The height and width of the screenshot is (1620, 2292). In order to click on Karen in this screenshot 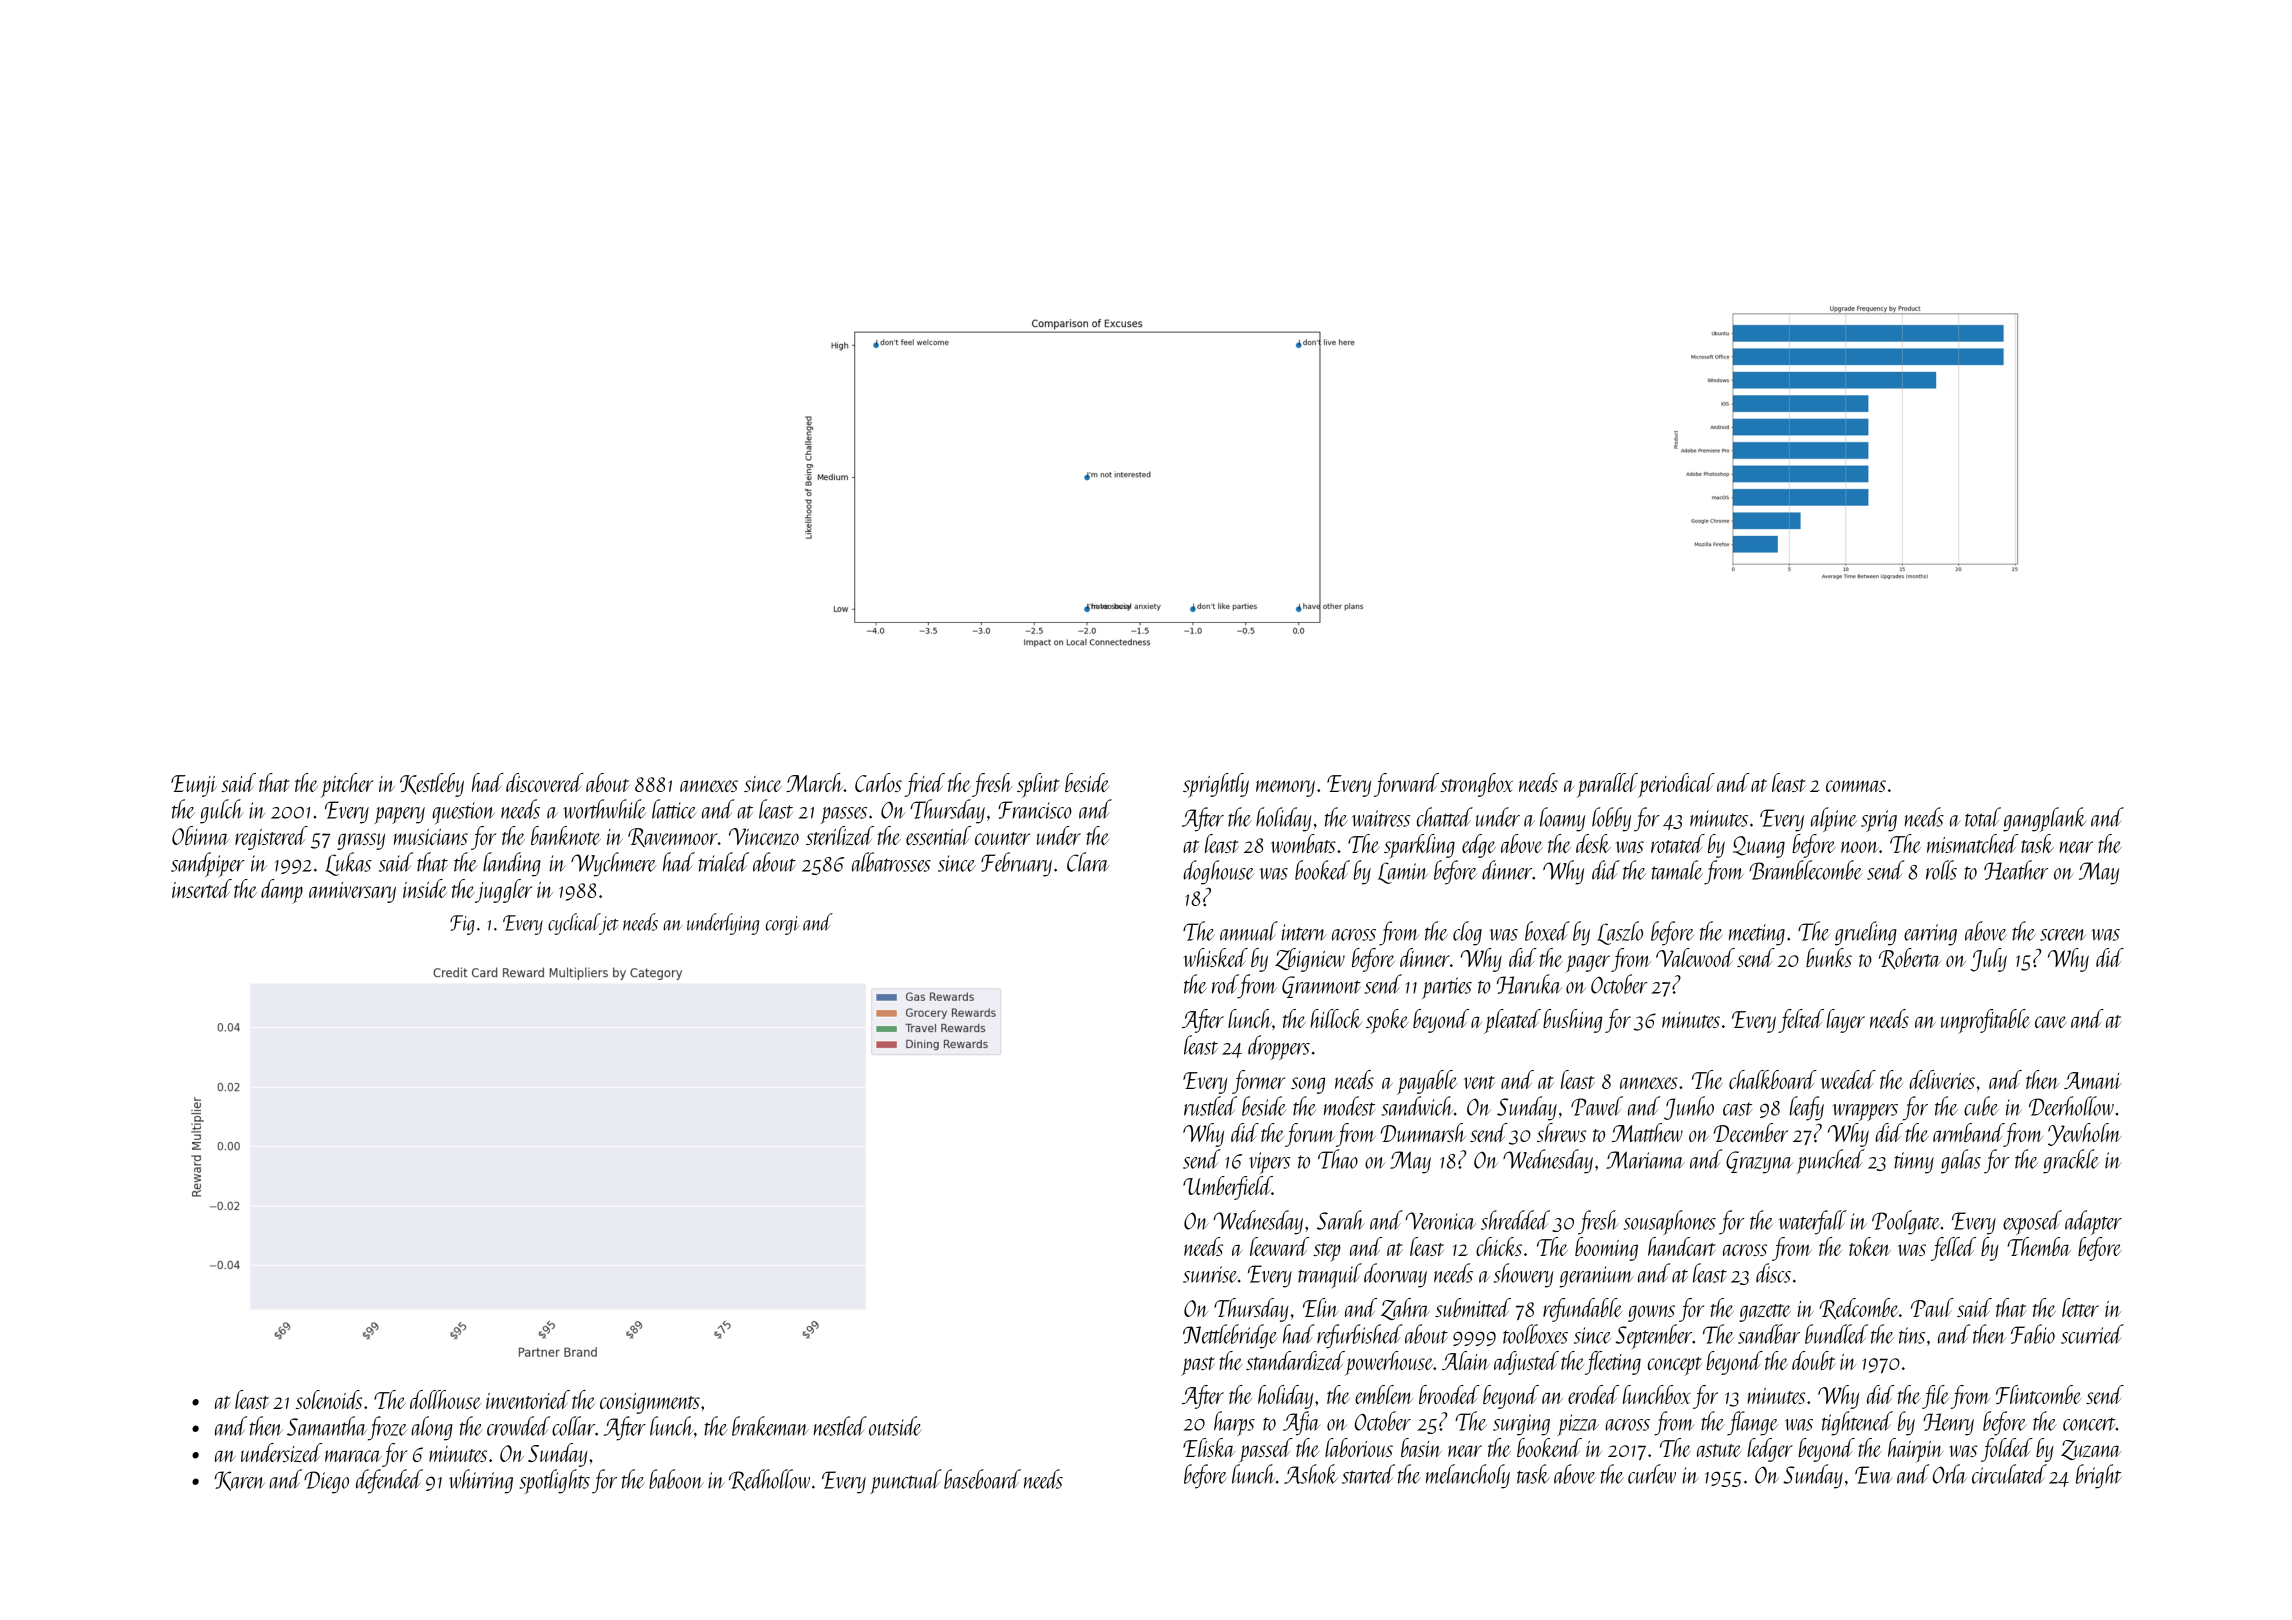, I will do `click(239, 1481)`.
